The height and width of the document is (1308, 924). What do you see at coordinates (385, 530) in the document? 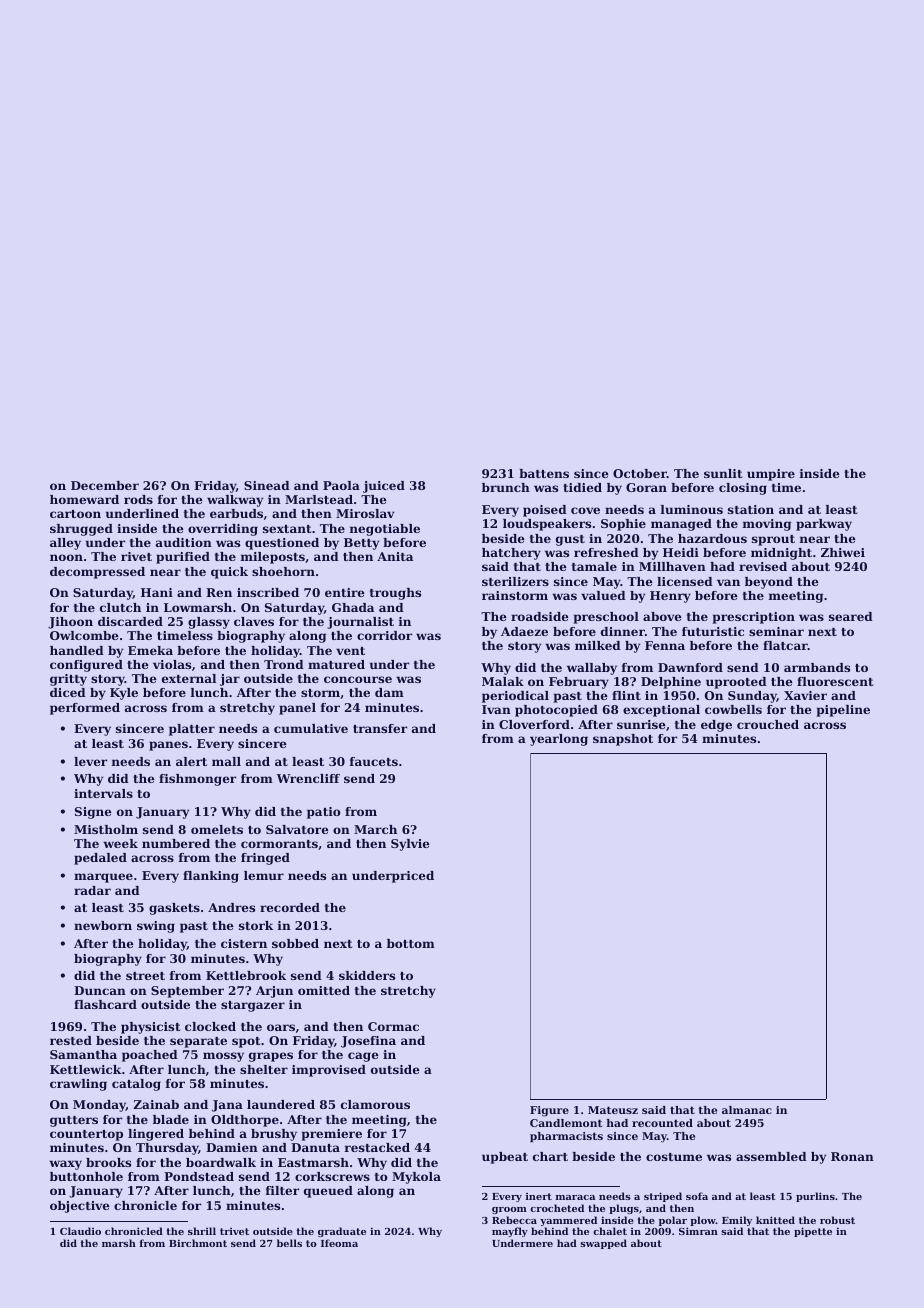
I see `negotiable` at bounding box center [385, 530].
